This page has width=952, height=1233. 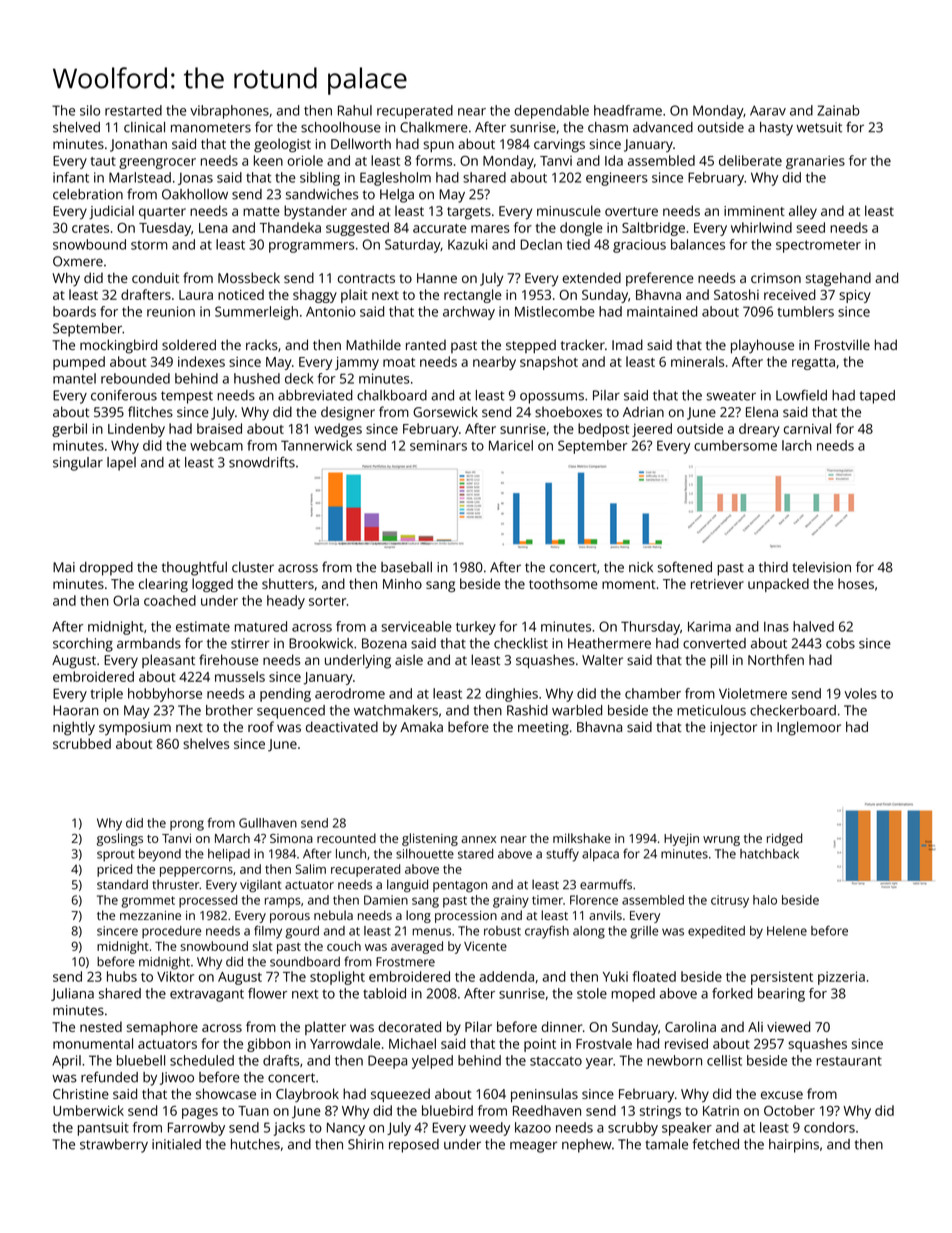 I want to click on goslings, so click(x=120, y=839).
